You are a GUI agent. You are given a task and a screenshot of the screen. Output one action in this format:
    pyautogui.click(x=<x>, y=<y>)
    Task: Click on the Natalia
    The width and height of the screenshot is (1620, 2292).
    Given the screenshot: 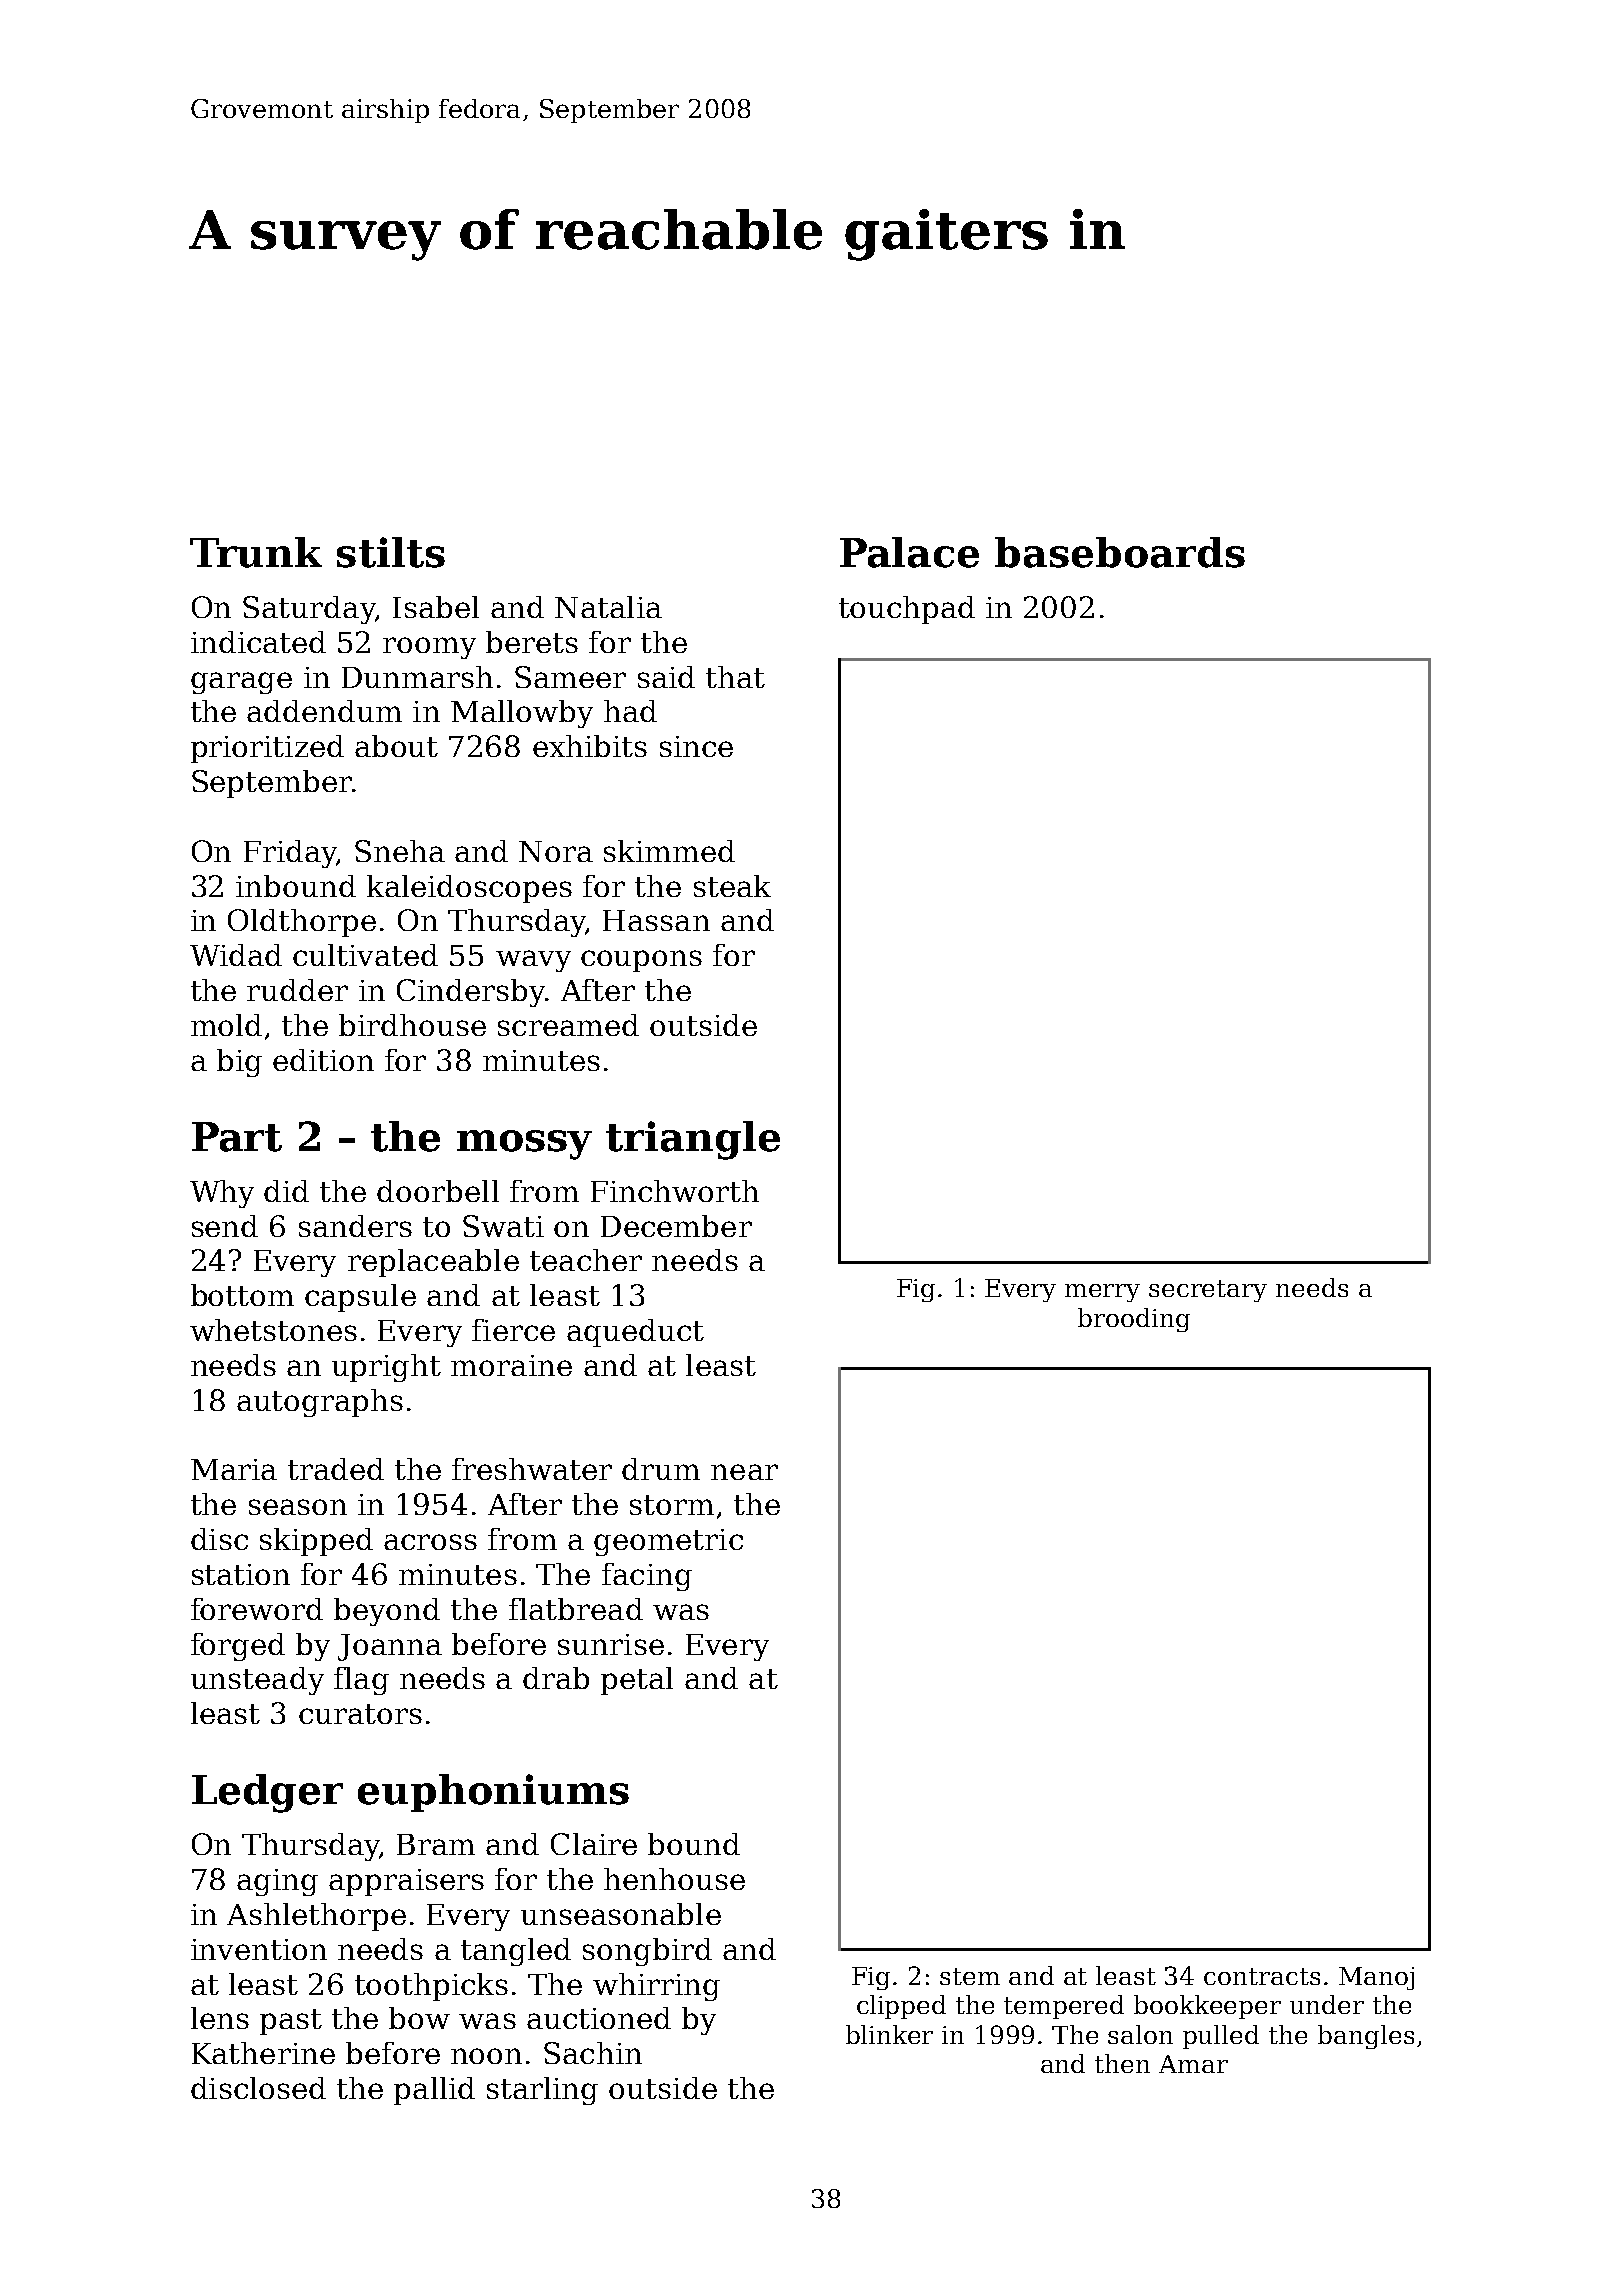 What is the action you would take?
    pyautogui.click(x=608, y=607)
